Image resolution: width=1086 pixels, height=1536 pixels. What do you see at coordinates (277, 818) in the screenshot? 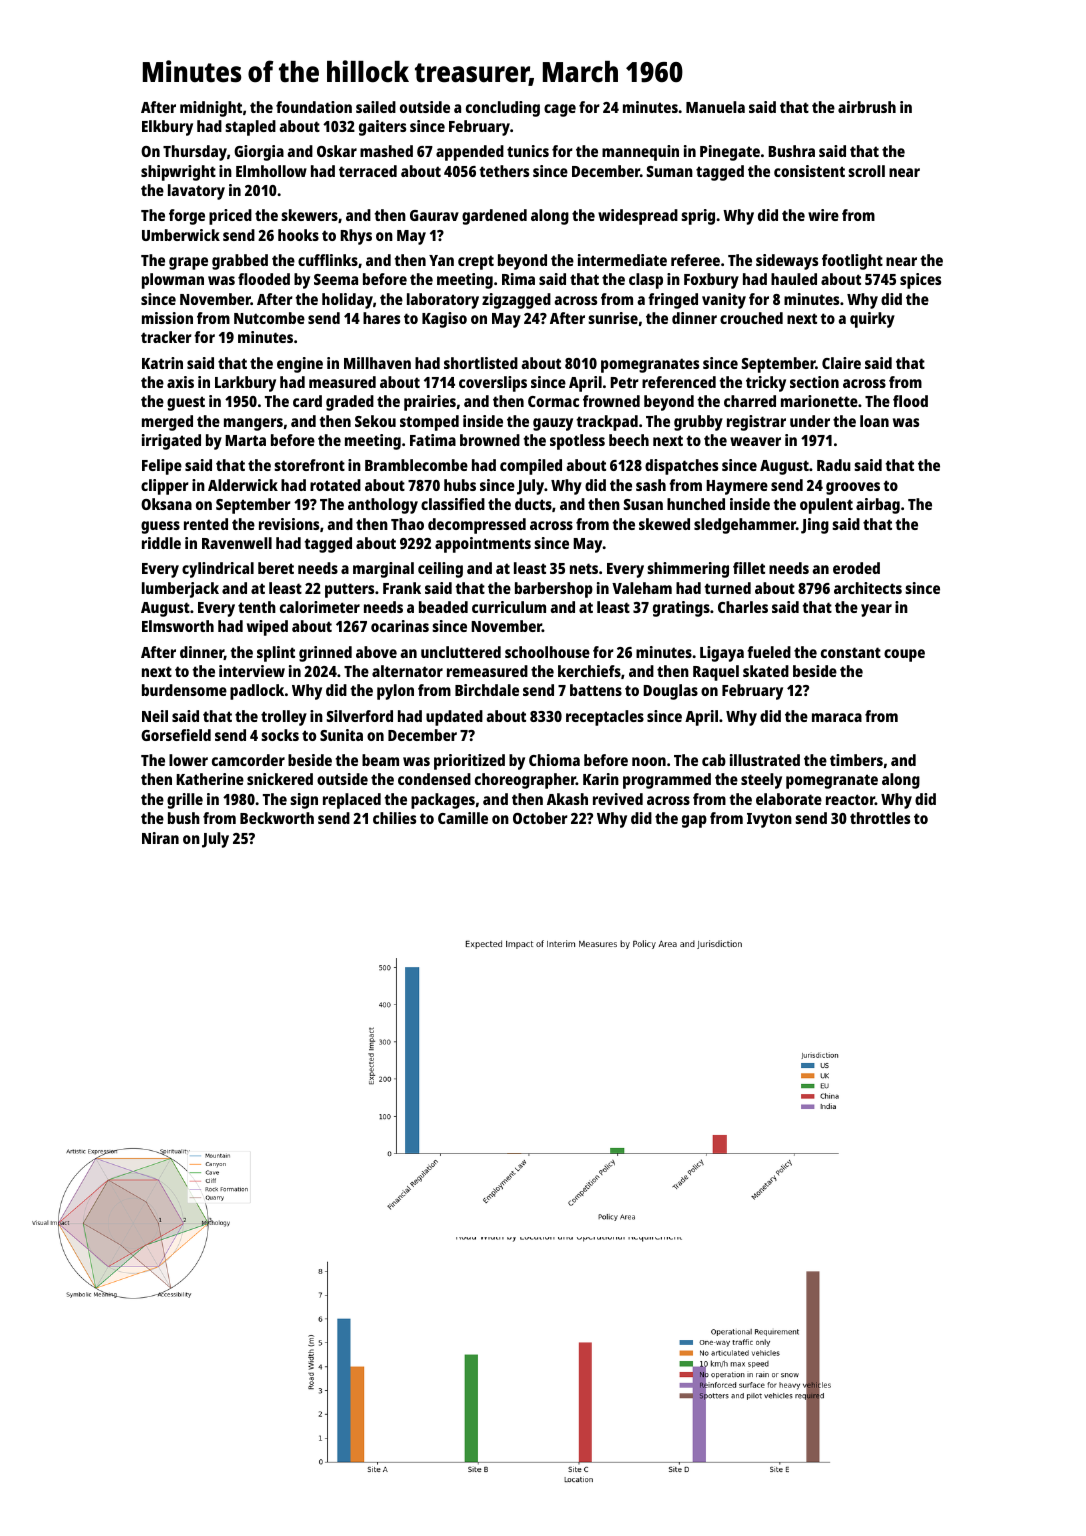
I see `Beckworth` at bounding box center [277, 818].
